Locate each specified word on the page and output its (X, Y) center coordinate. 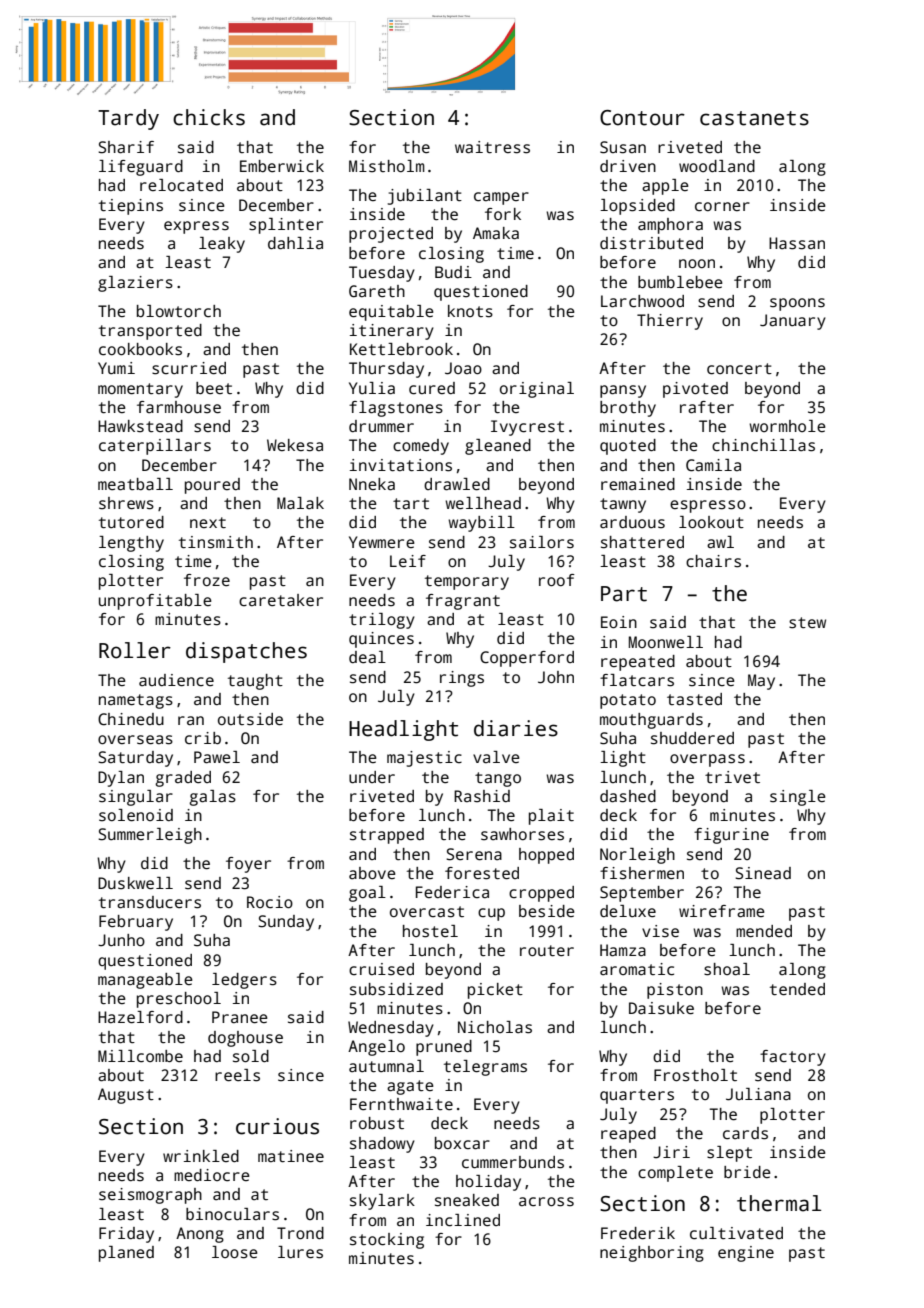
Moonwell (666, 642)
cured (432, 388)
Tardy (128, 119)
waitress (492, 147)
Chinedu (131, 719)
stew (807, 623)
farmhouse (179, 407)
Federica (452, 892)
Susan (623, 147)
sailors (542, 542)
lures (300, 1252)
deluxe (628, 911)
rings (462, 679)
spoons (797, 304)
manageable (145, 981)
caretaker (281, 600)
